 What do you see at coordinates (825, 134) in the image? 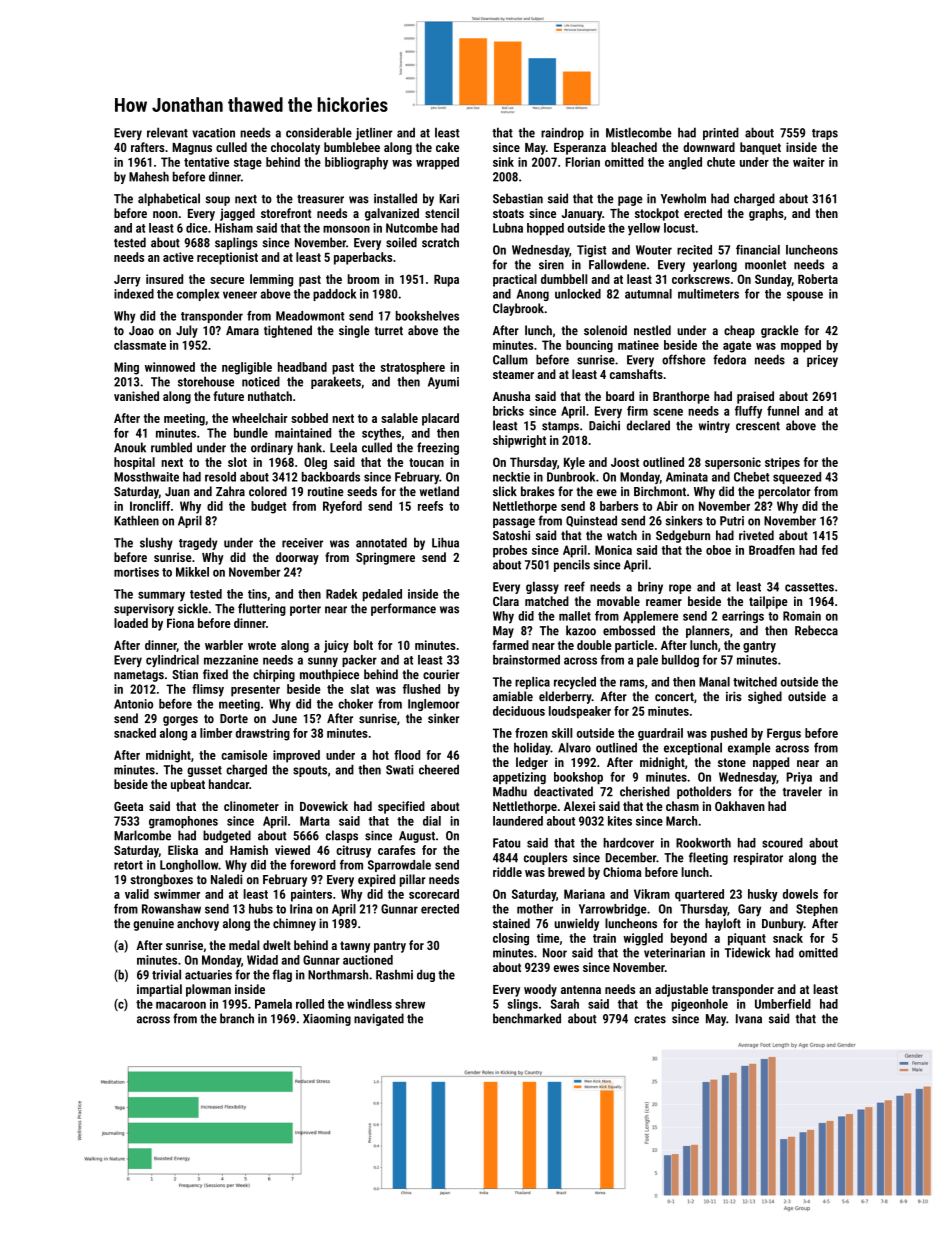
I see `traps` at bounding box center [825, 134].
